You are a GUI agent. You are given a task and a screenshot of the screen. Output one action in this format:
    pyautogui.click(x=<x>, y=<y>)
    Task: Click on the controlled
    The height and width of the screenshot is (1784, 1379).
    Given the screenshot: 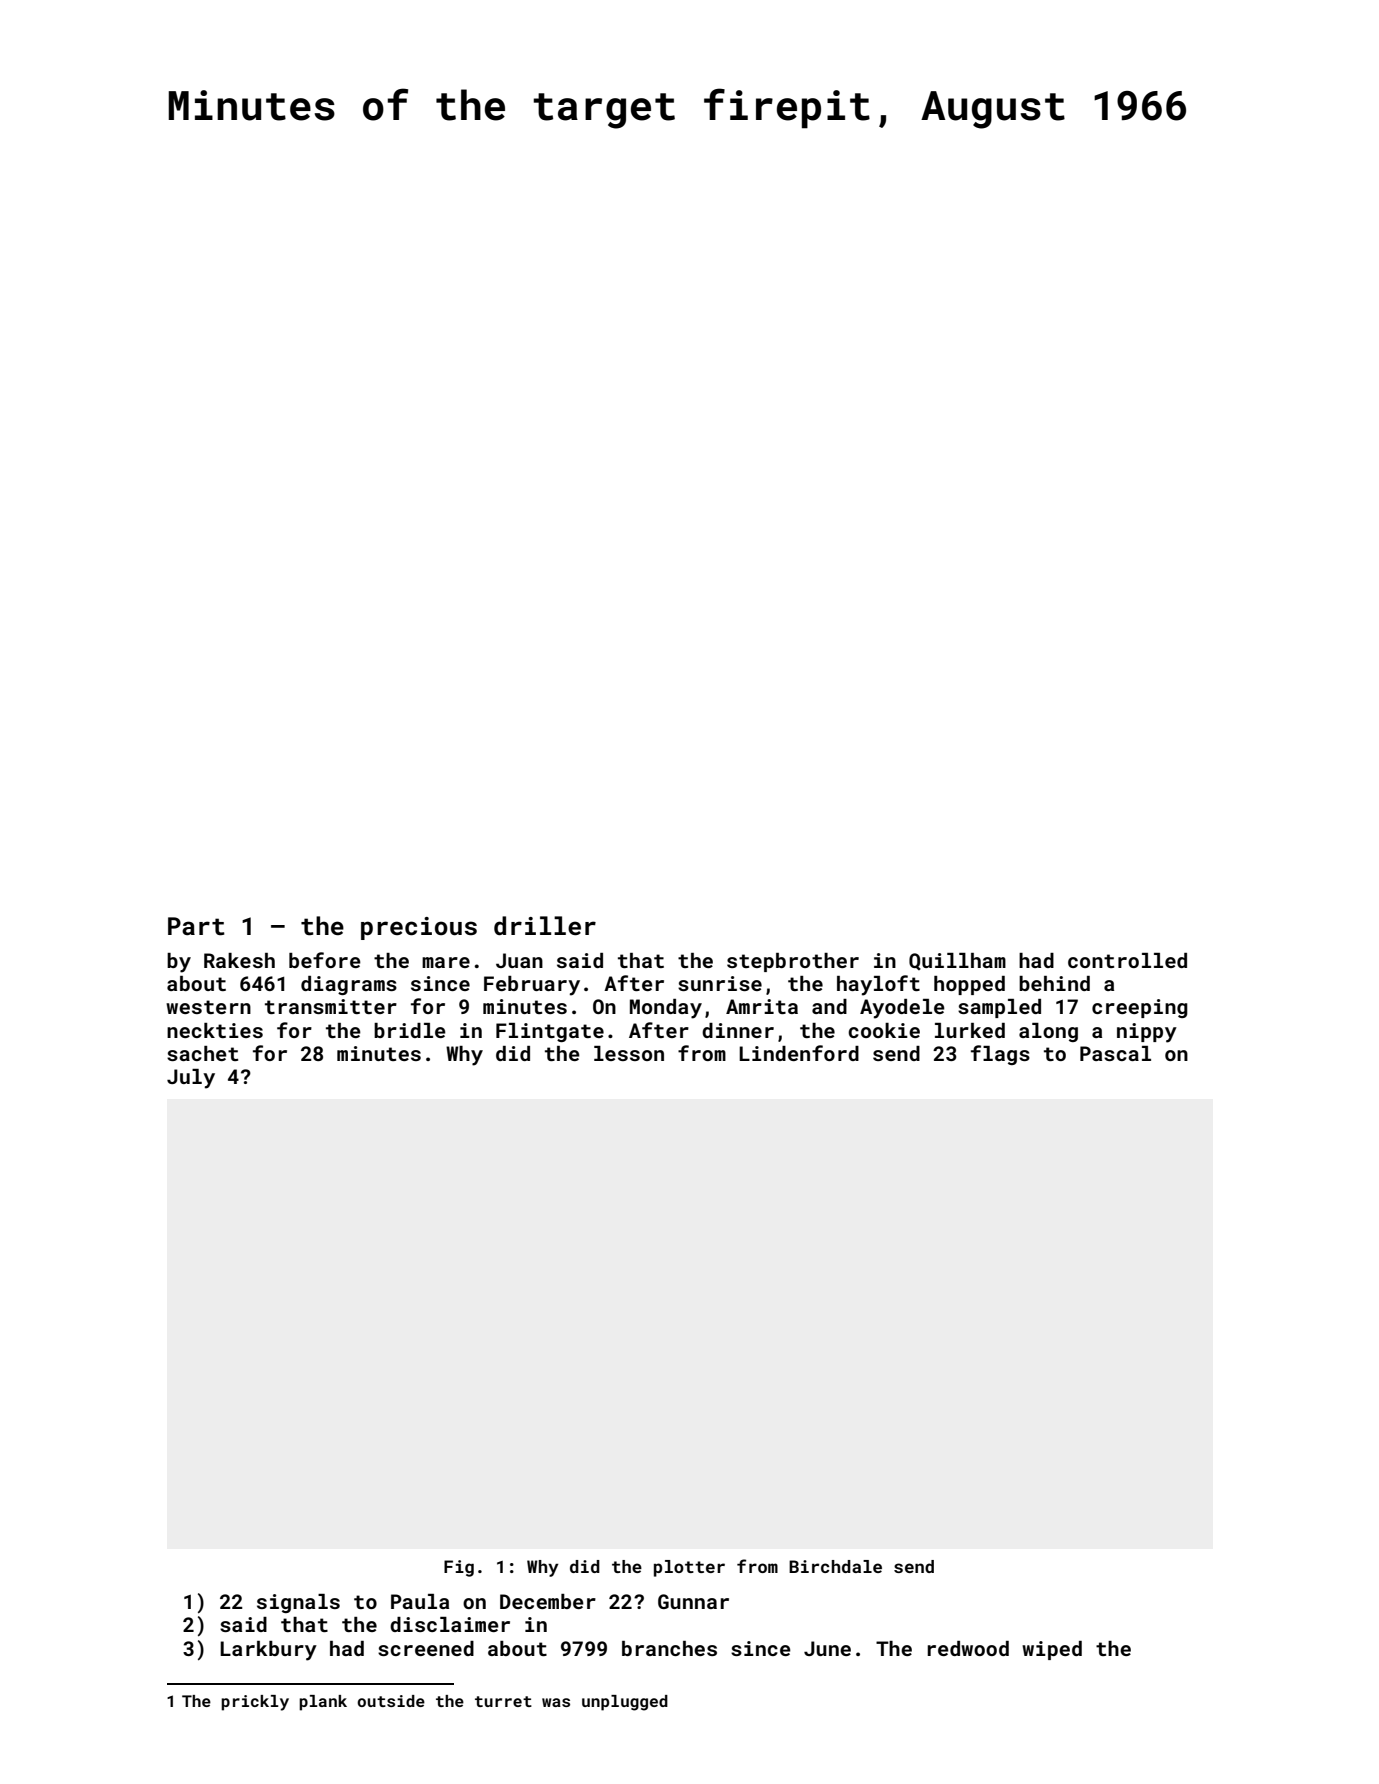 What is the action you would take?
    pyautogui.click(x=1127, y=960)
